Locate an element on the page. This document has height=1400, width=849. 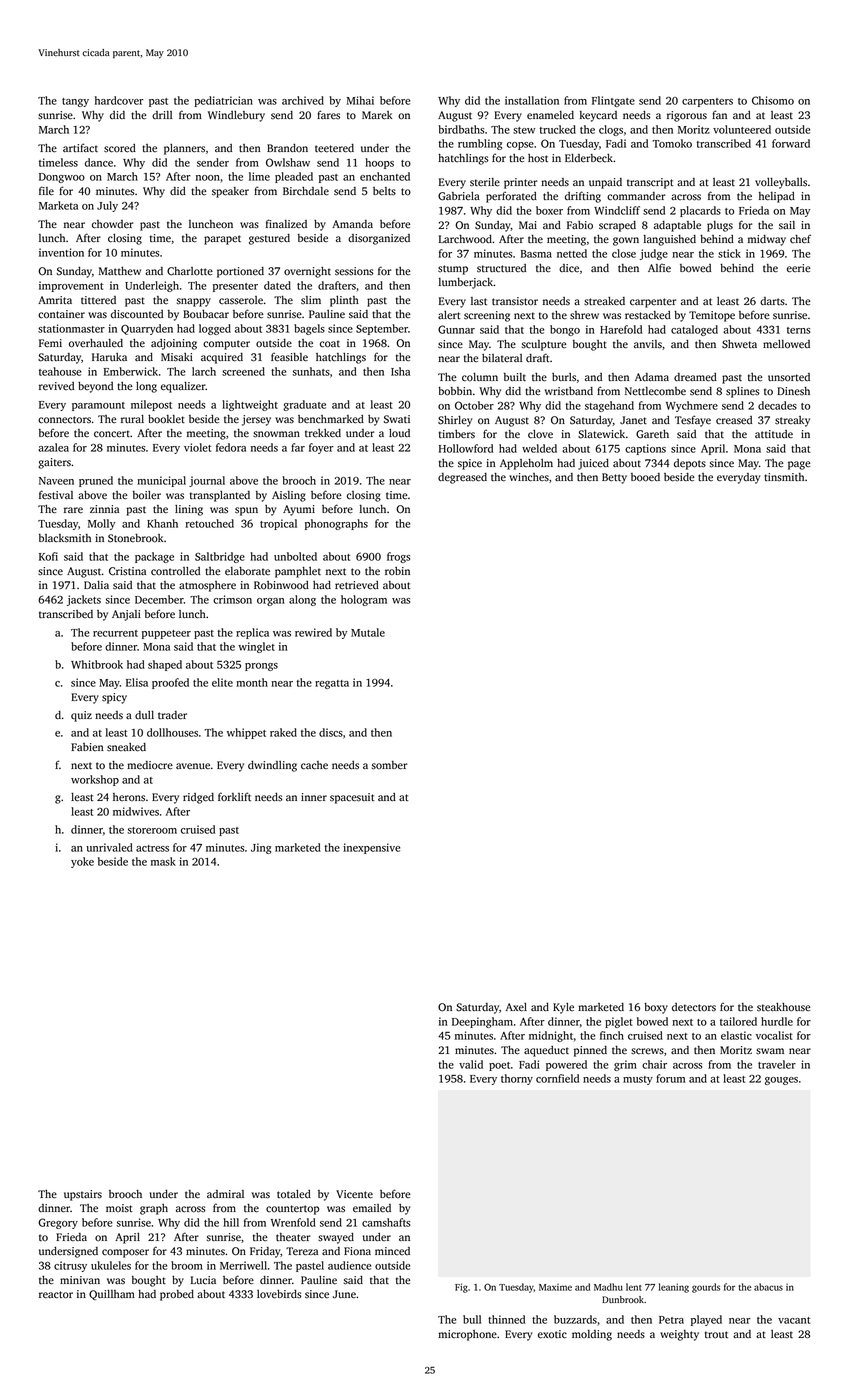
Deepingham is located at coordinates (482, 1022).
